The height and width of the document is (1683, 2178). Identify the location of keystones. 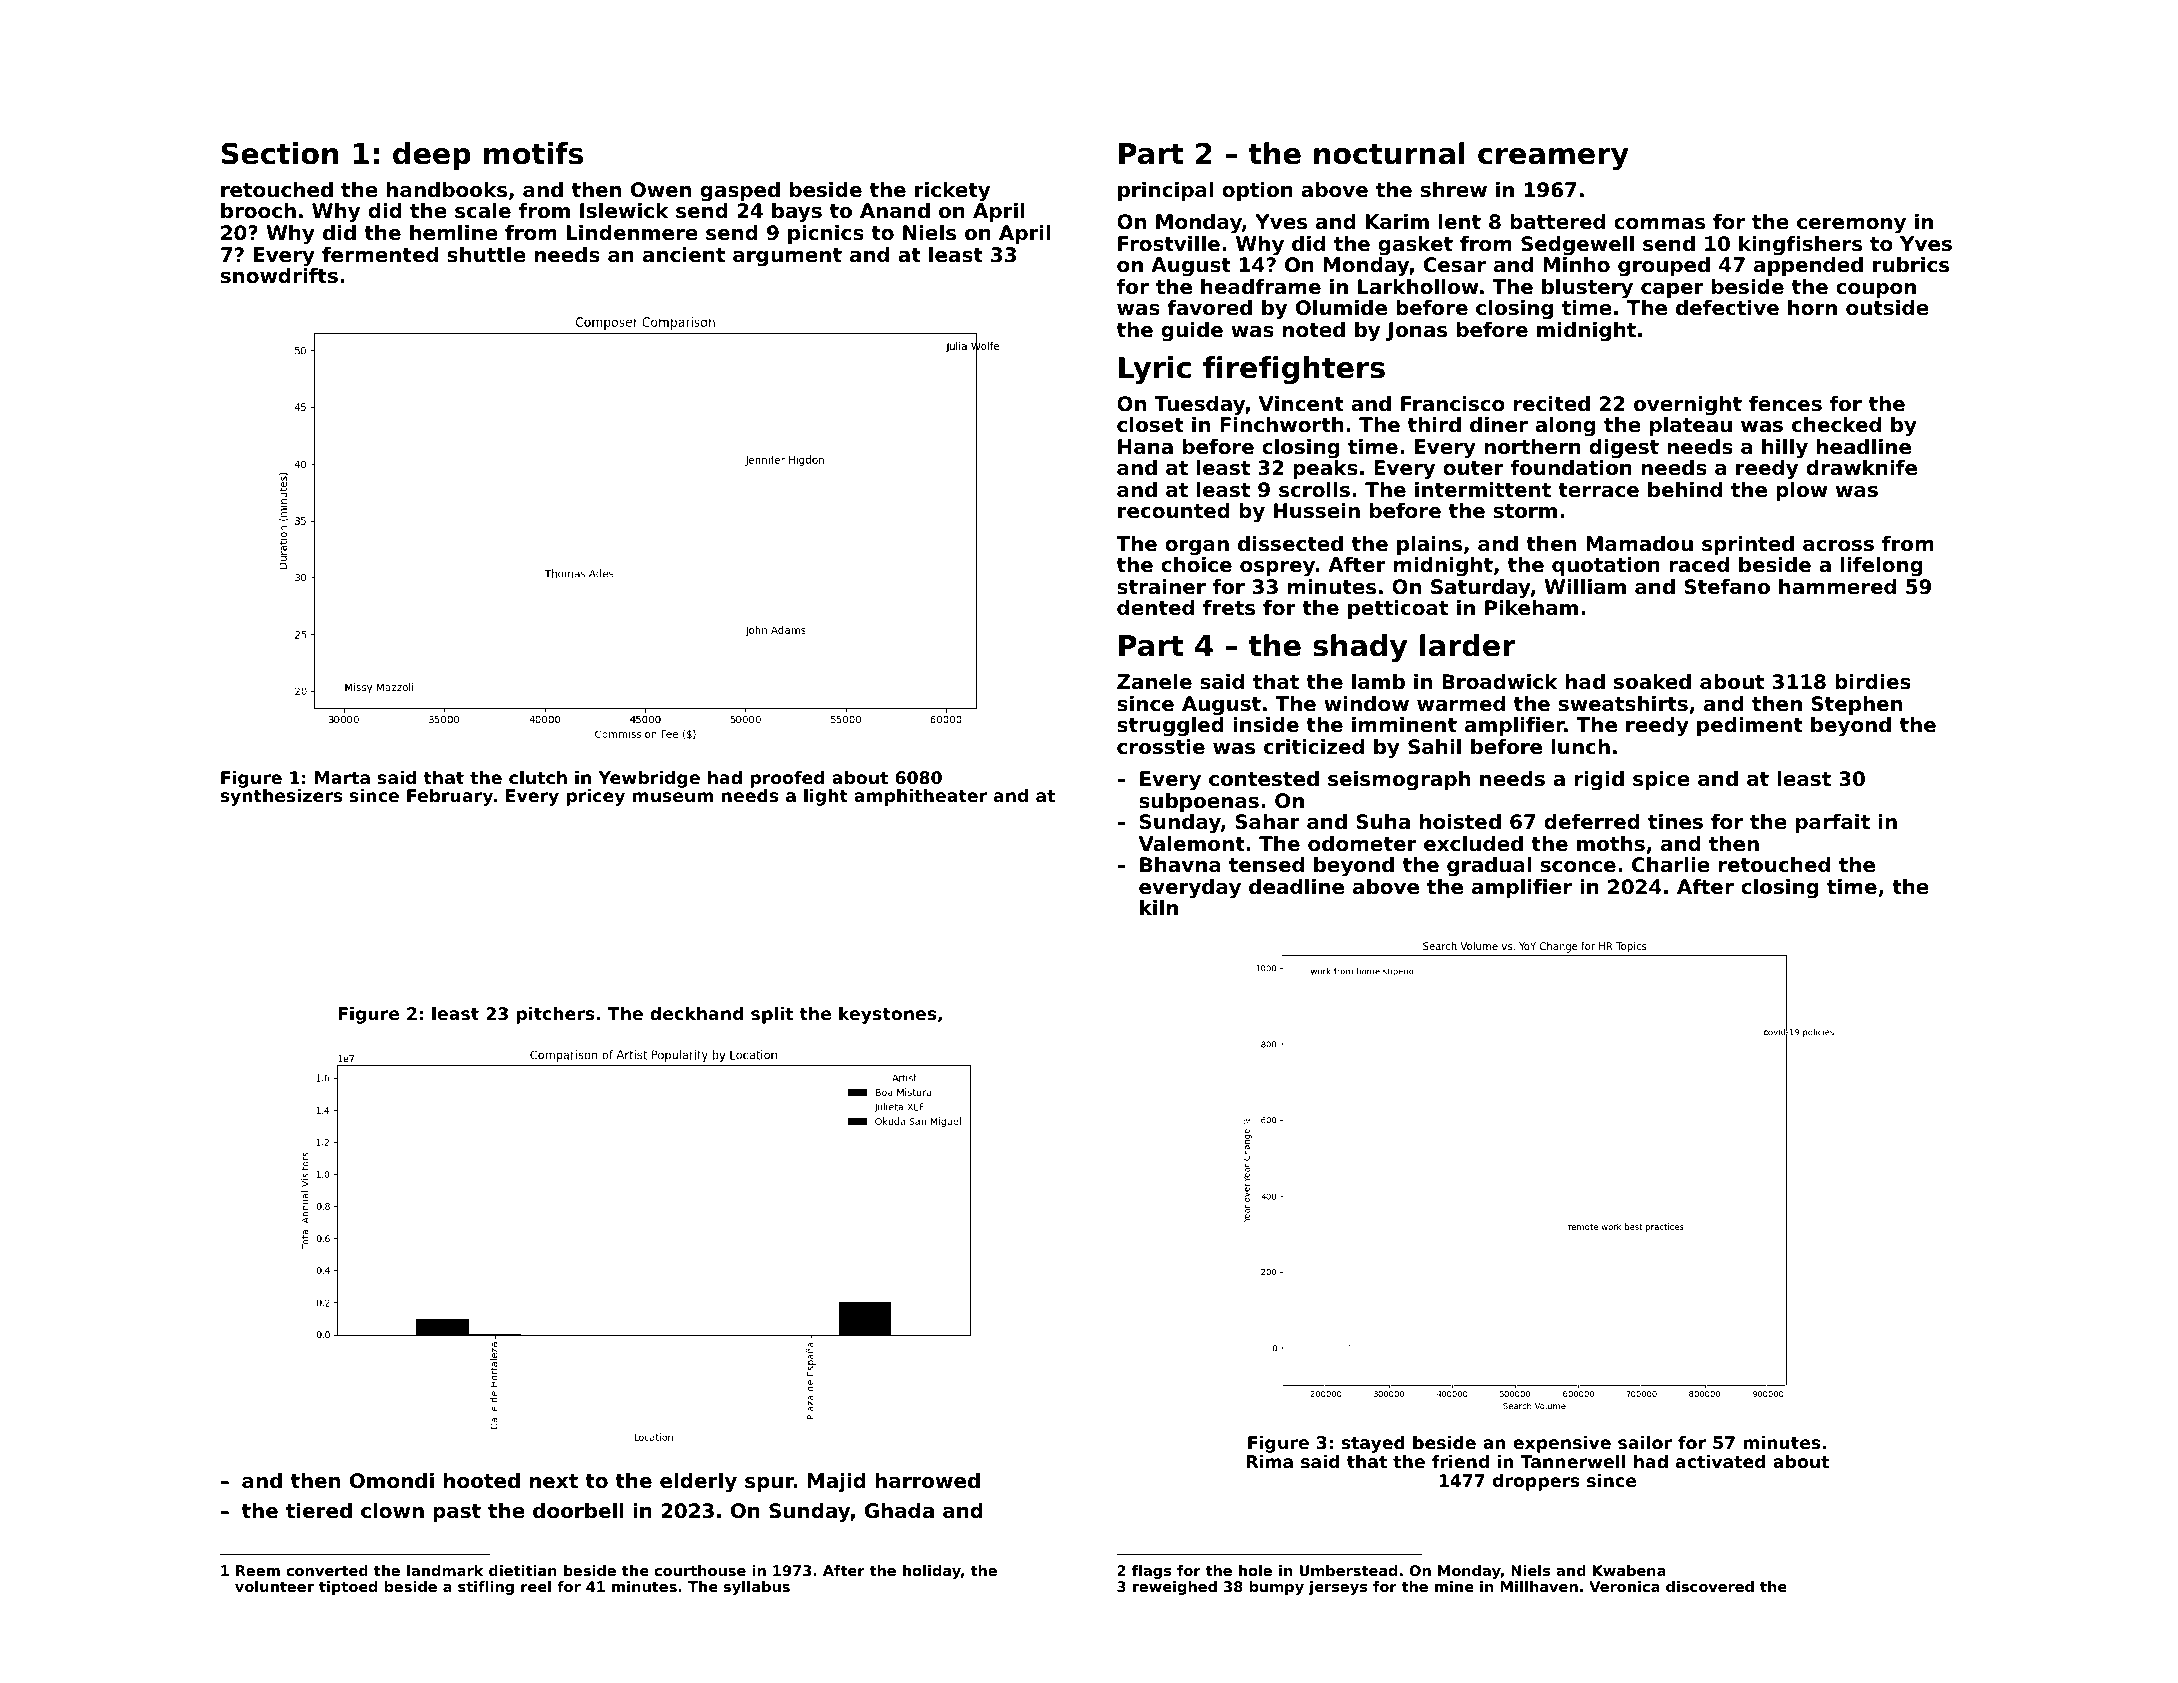
(887, 1015).
